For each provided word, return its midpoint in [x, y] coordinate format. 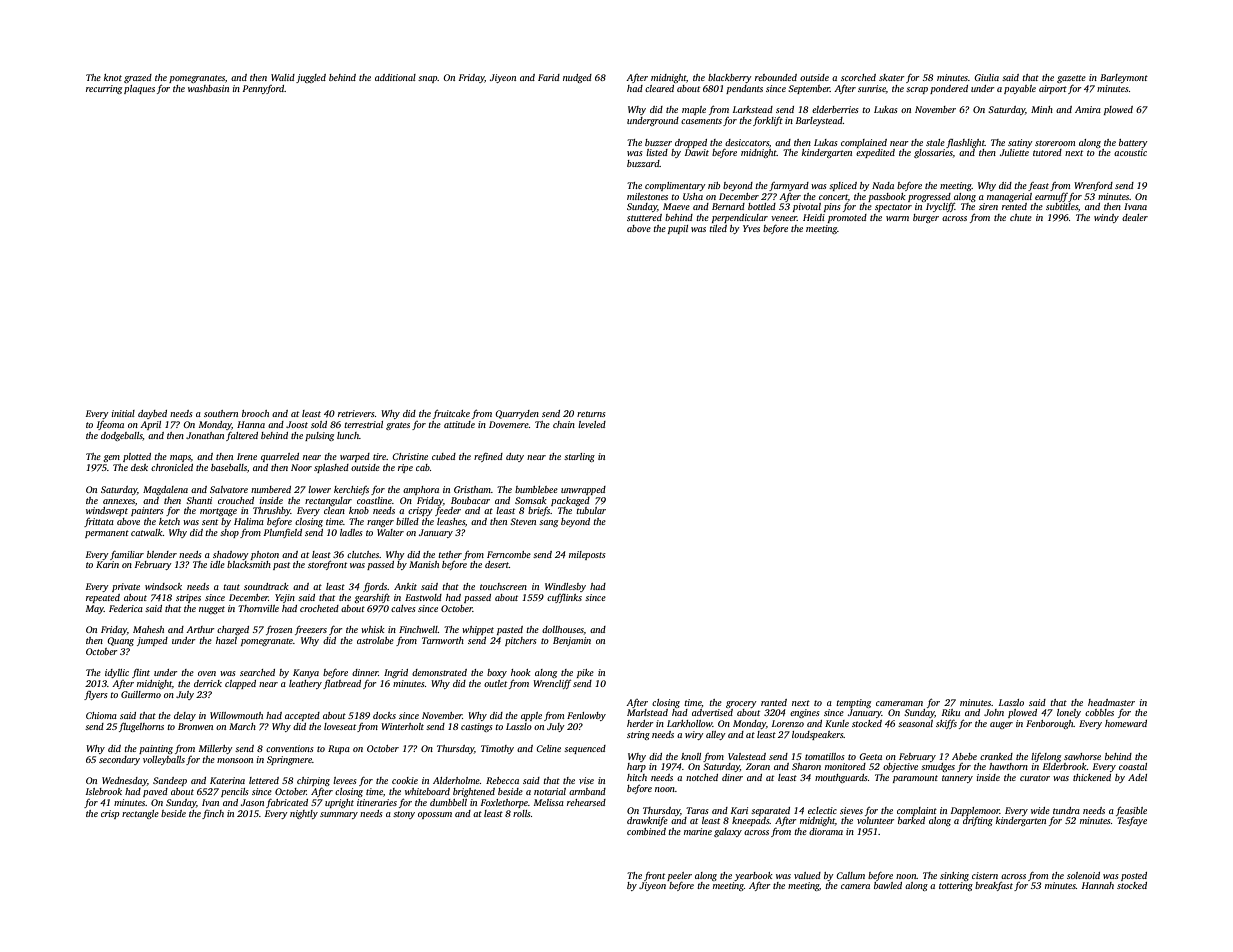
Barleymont [1124, 78]
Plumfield [282, 533]
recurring [104, 89]
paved [155, 792]
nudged [577, 78]
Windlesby [565, 587]
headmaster [1111, 702]
